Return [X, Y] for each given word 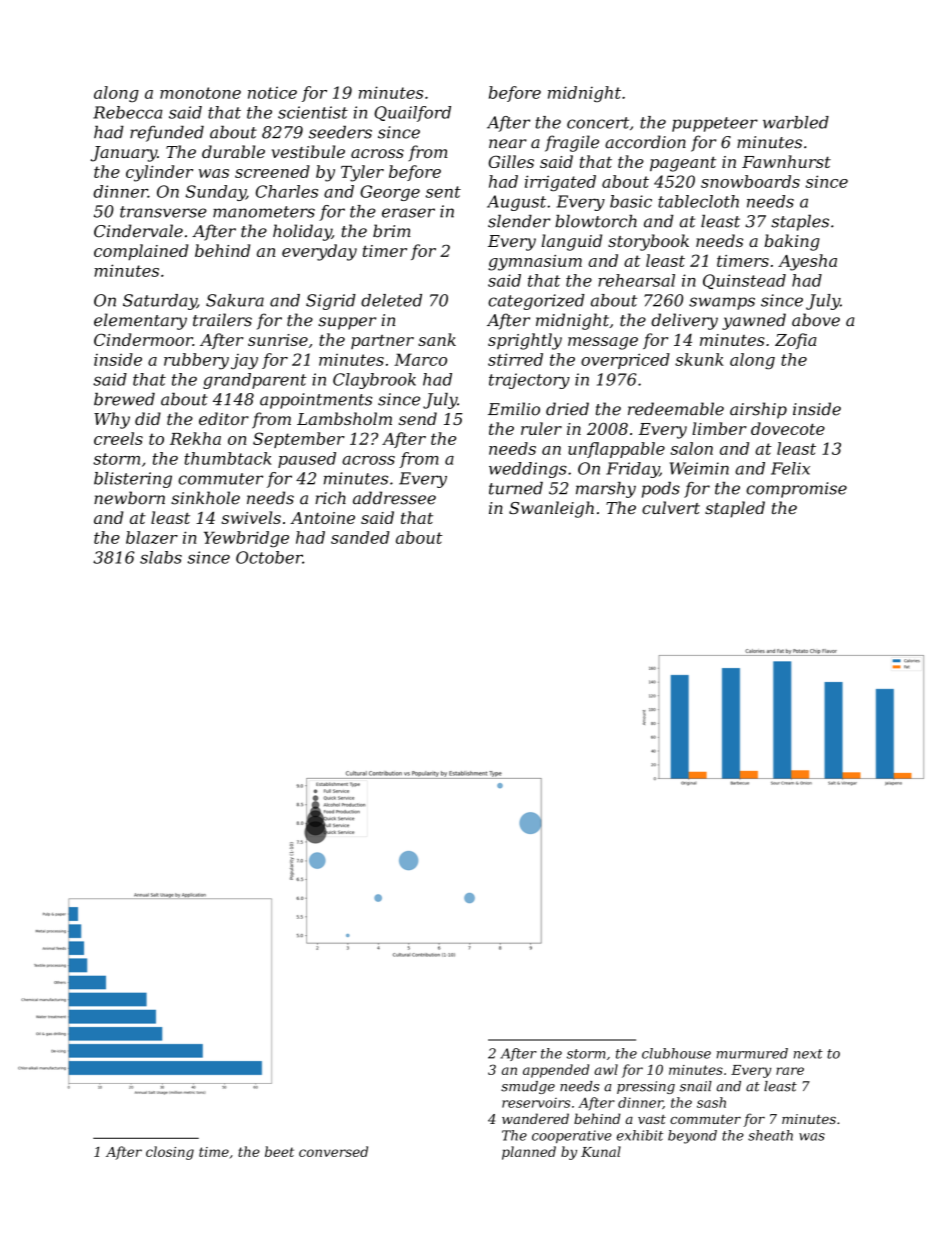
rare [790, 1071]
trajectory [529, 381]
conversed [333, 1151]
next [808, 1054]
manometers [264, 212]
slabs [161, 557]
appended [556, 1071]
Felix [790, 468]
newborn [129, 498]
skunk [699, 359]
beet [279, 1151]
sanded [360, 537]
